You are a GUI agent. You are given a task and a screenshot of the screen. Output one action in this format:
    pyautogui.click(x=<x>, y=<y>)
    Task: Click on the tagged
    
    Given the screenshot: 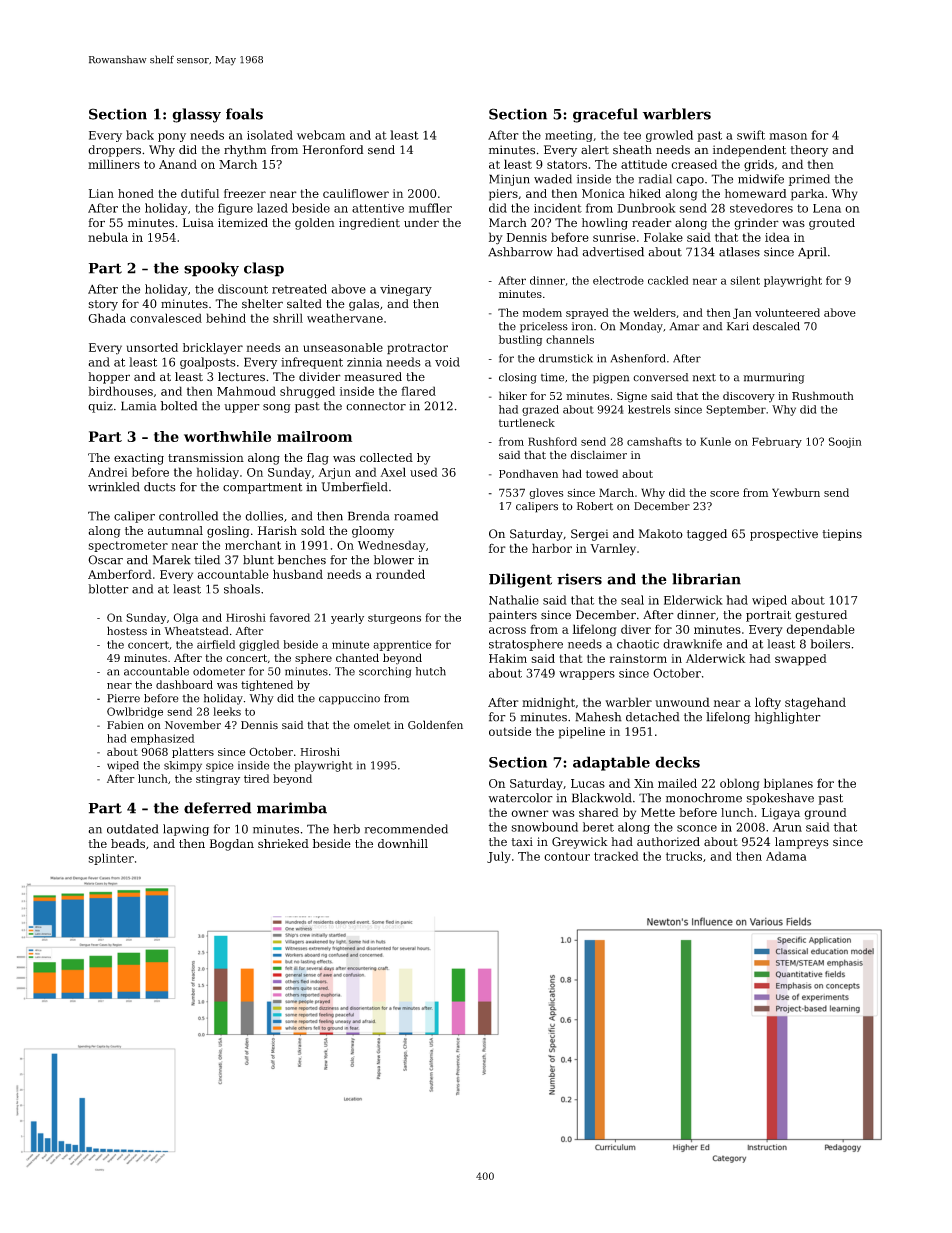 What is the action you would take?
    pyautogui.click(x=707, y=535)
